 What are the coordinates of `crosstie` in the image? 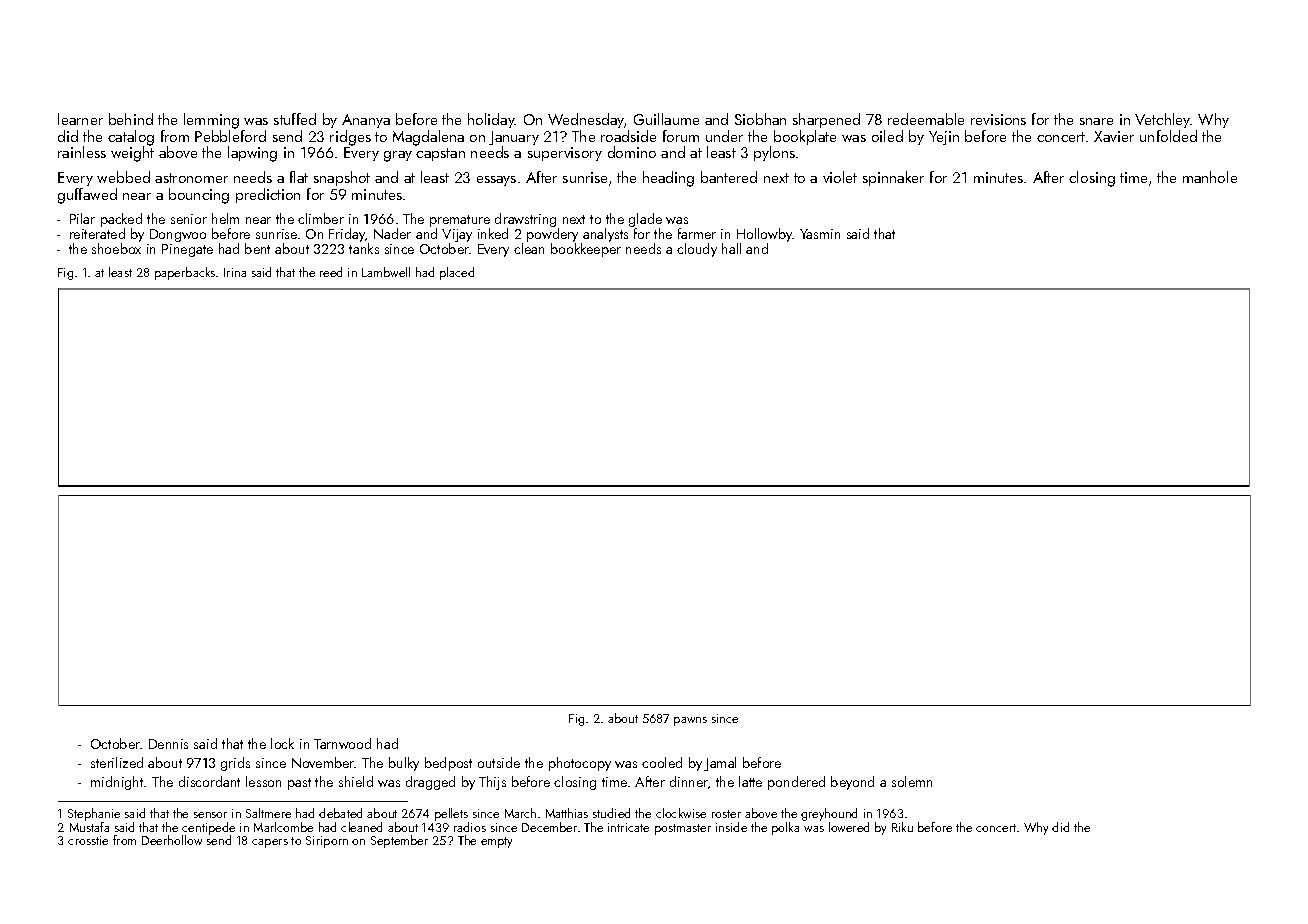 It's located at (88, 840).
